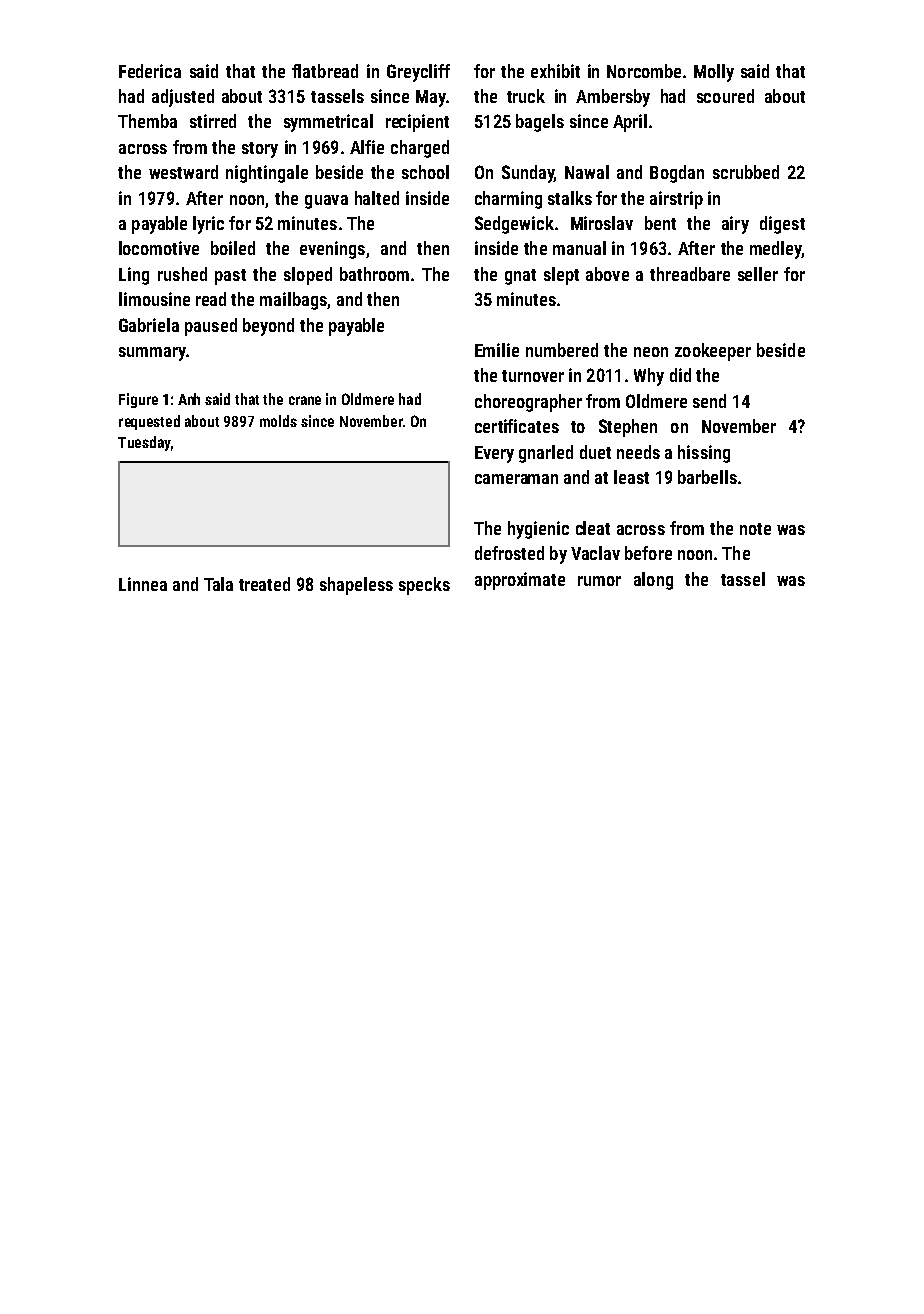  Describe the element at coordinates (424, 586) in the image. I see `specks` at that location.
